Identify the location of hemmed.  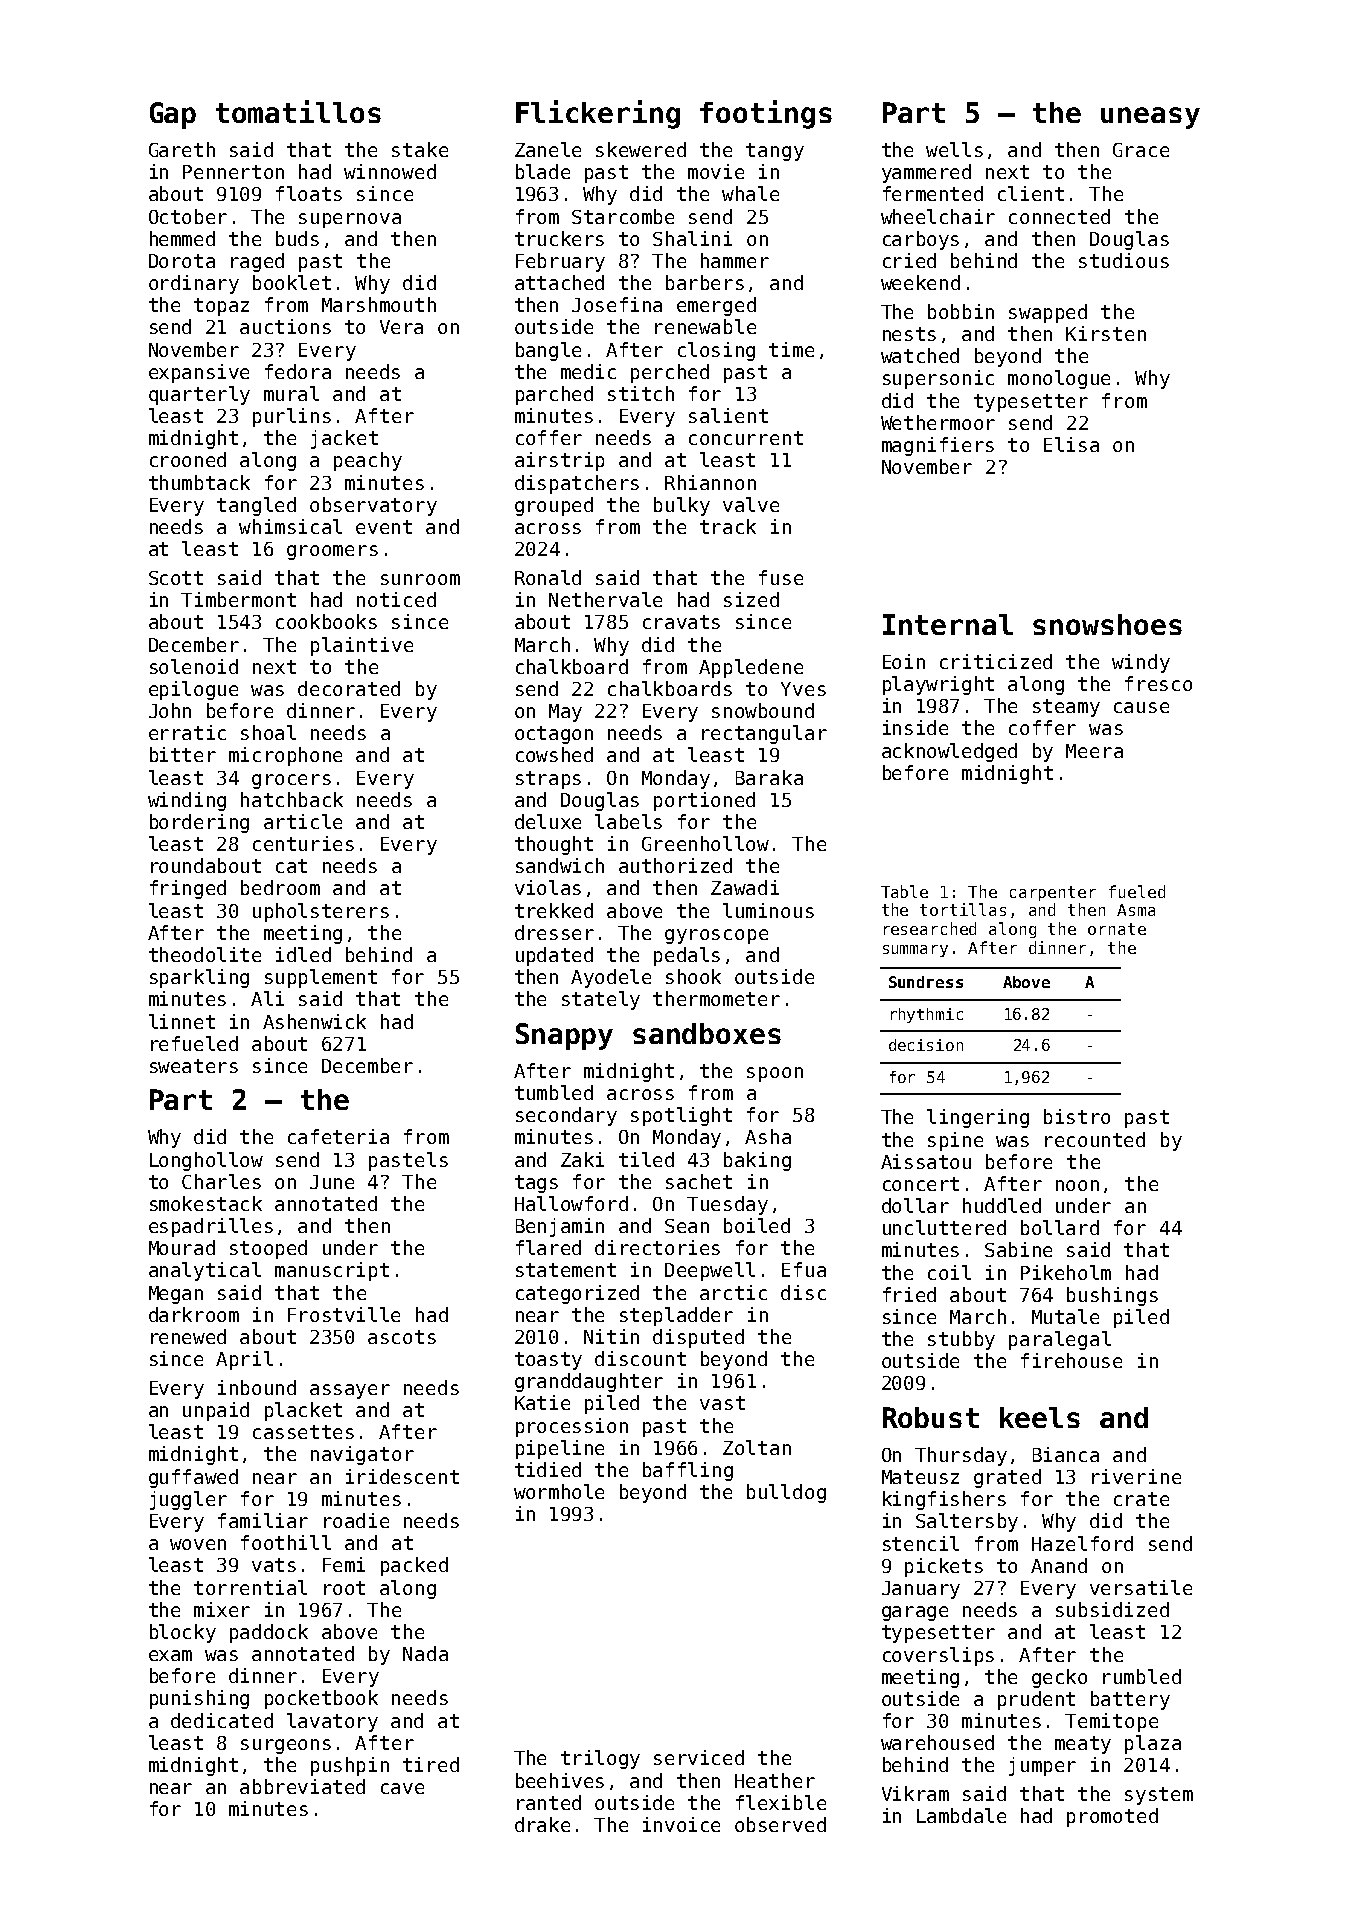
(182, 238).
